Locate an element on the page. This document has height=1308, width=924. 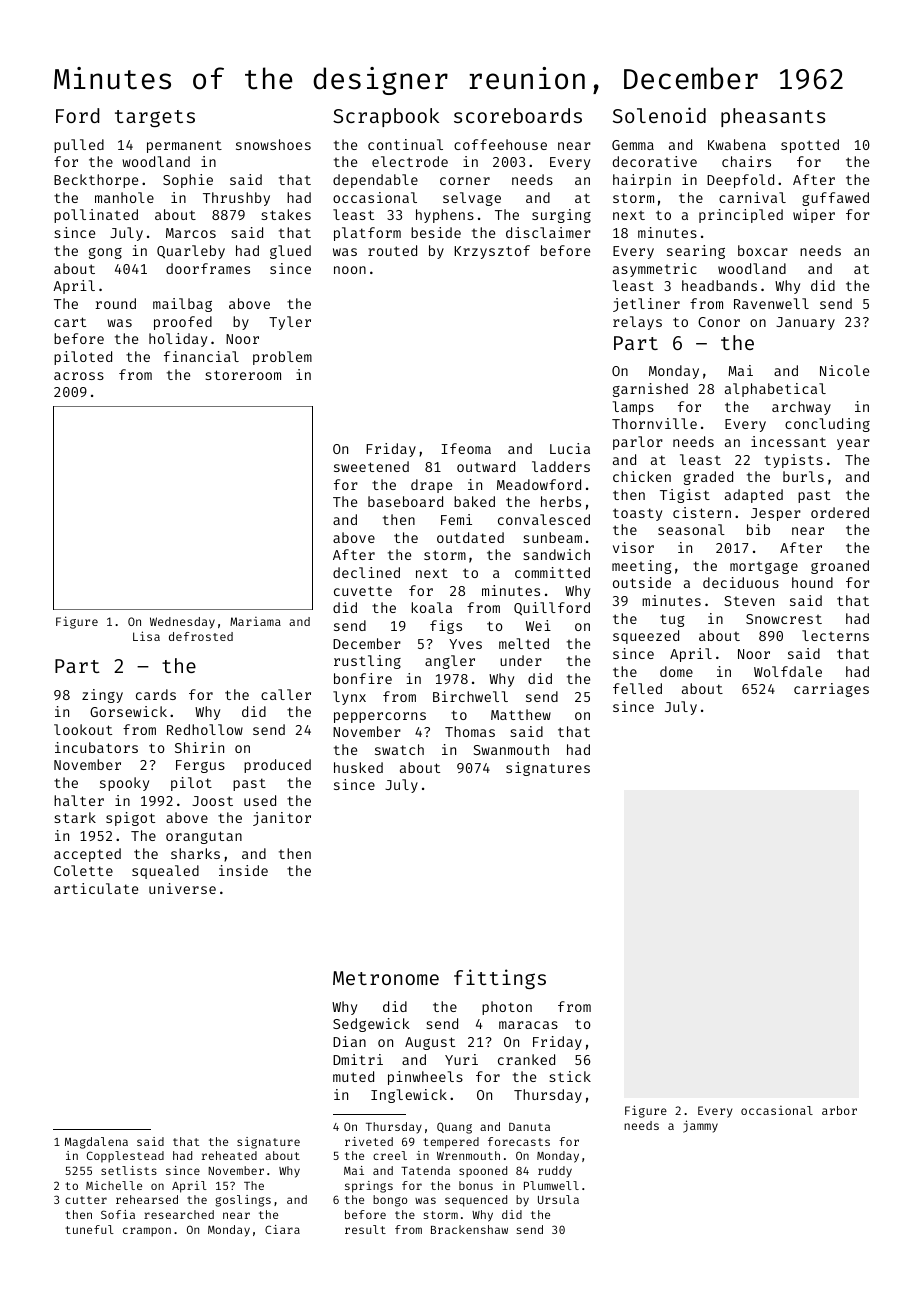
melted is located at coordinates (524, 643).
